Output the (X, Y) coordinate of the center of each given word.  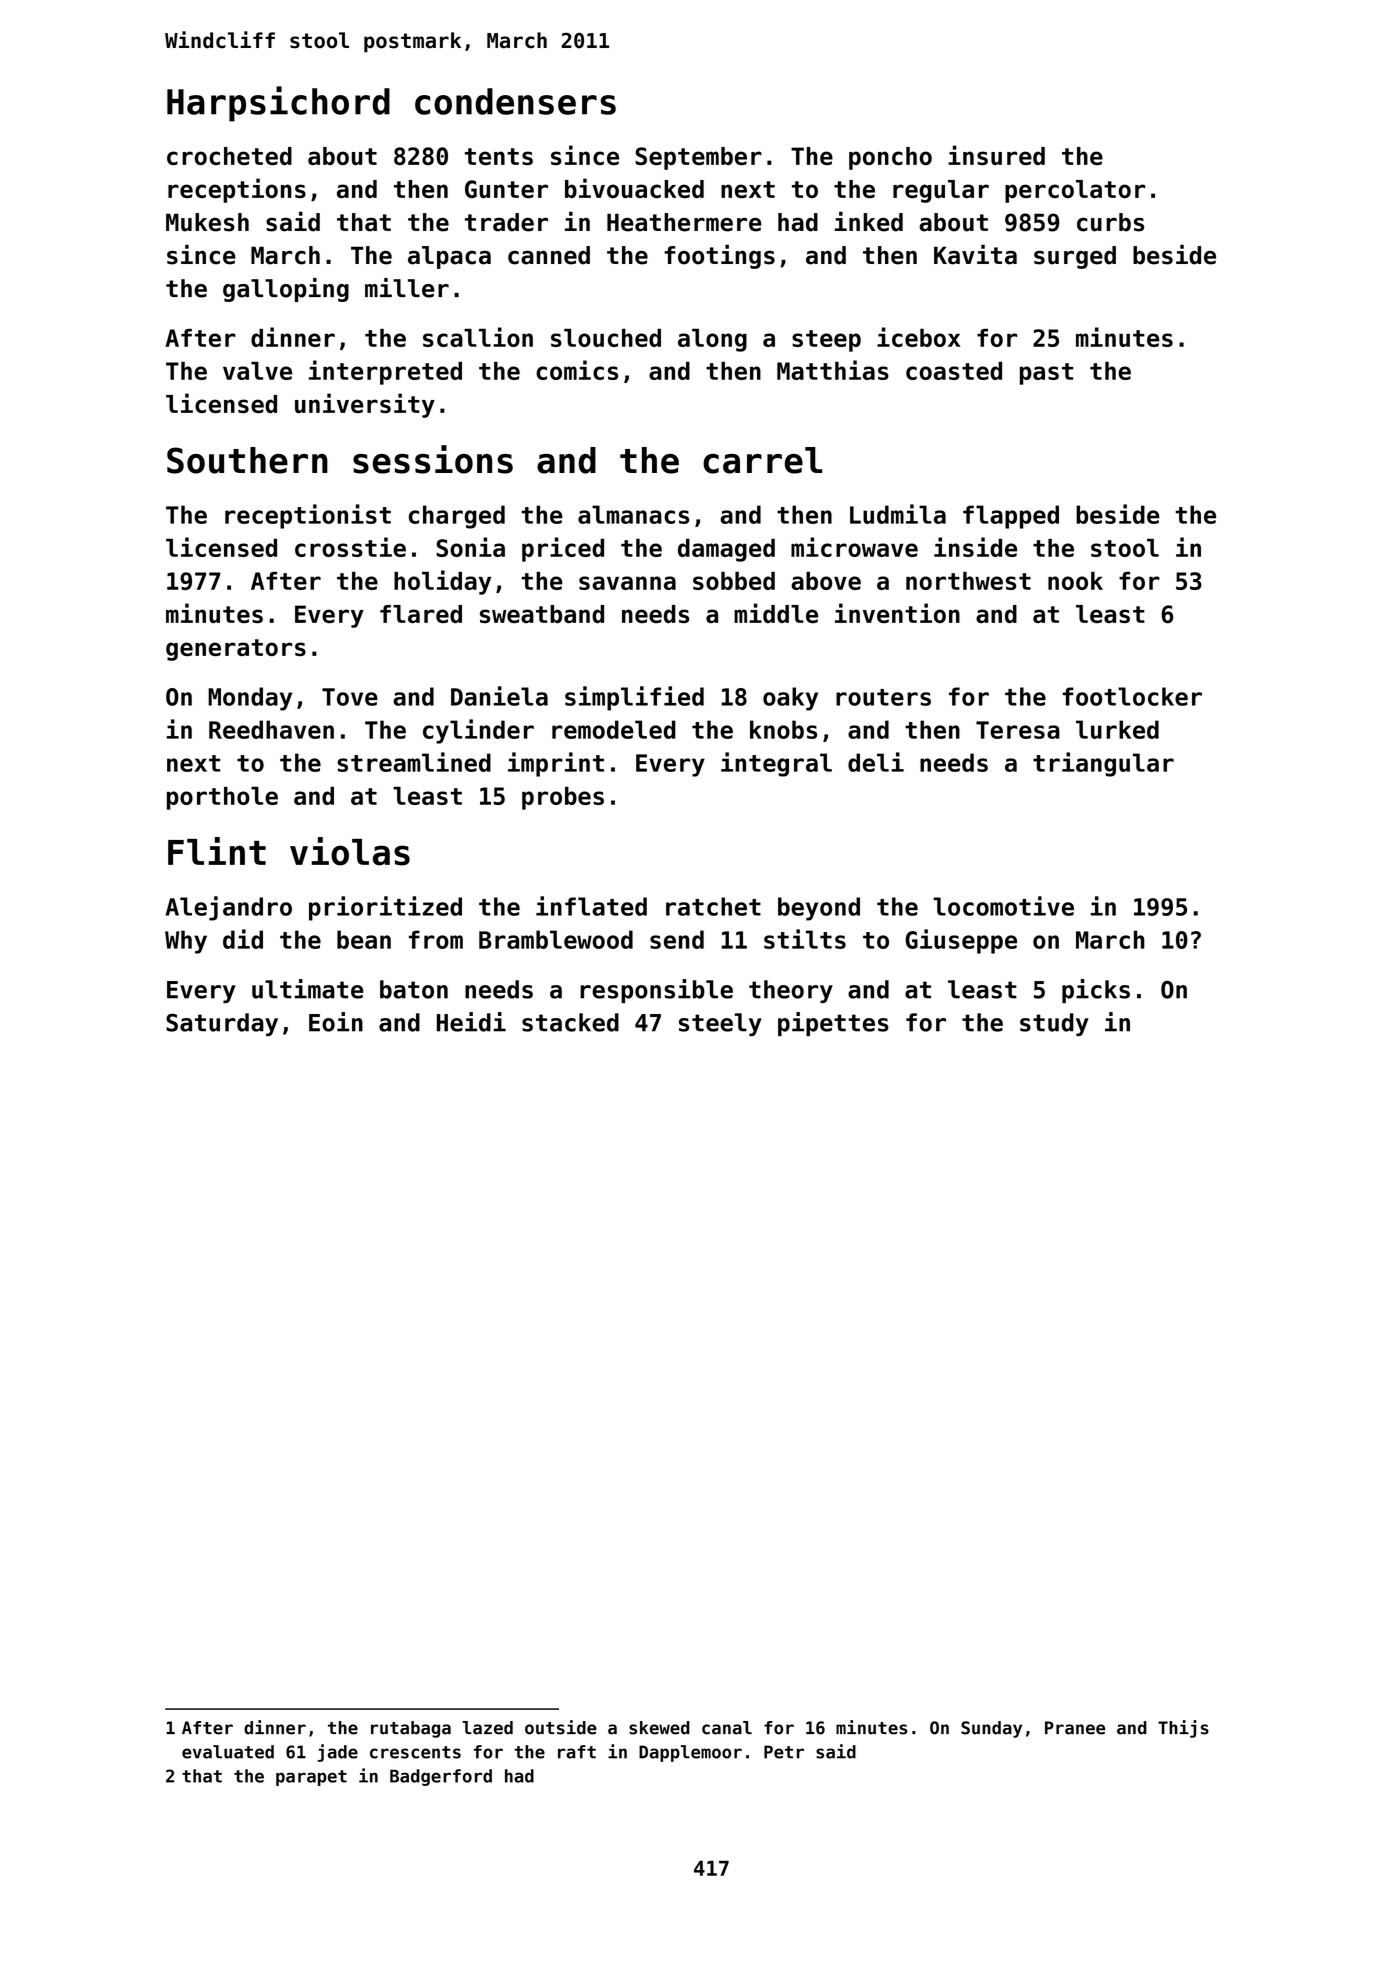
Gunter (506, 189)
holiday (442, 582)
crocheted (229, 156)
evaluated (228, 1752)
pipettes (833, 1024)
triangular (1103, 764)
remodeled (614, 729)
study (1054, 1024)
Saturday (222, 1024)
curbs (1110, 222)
